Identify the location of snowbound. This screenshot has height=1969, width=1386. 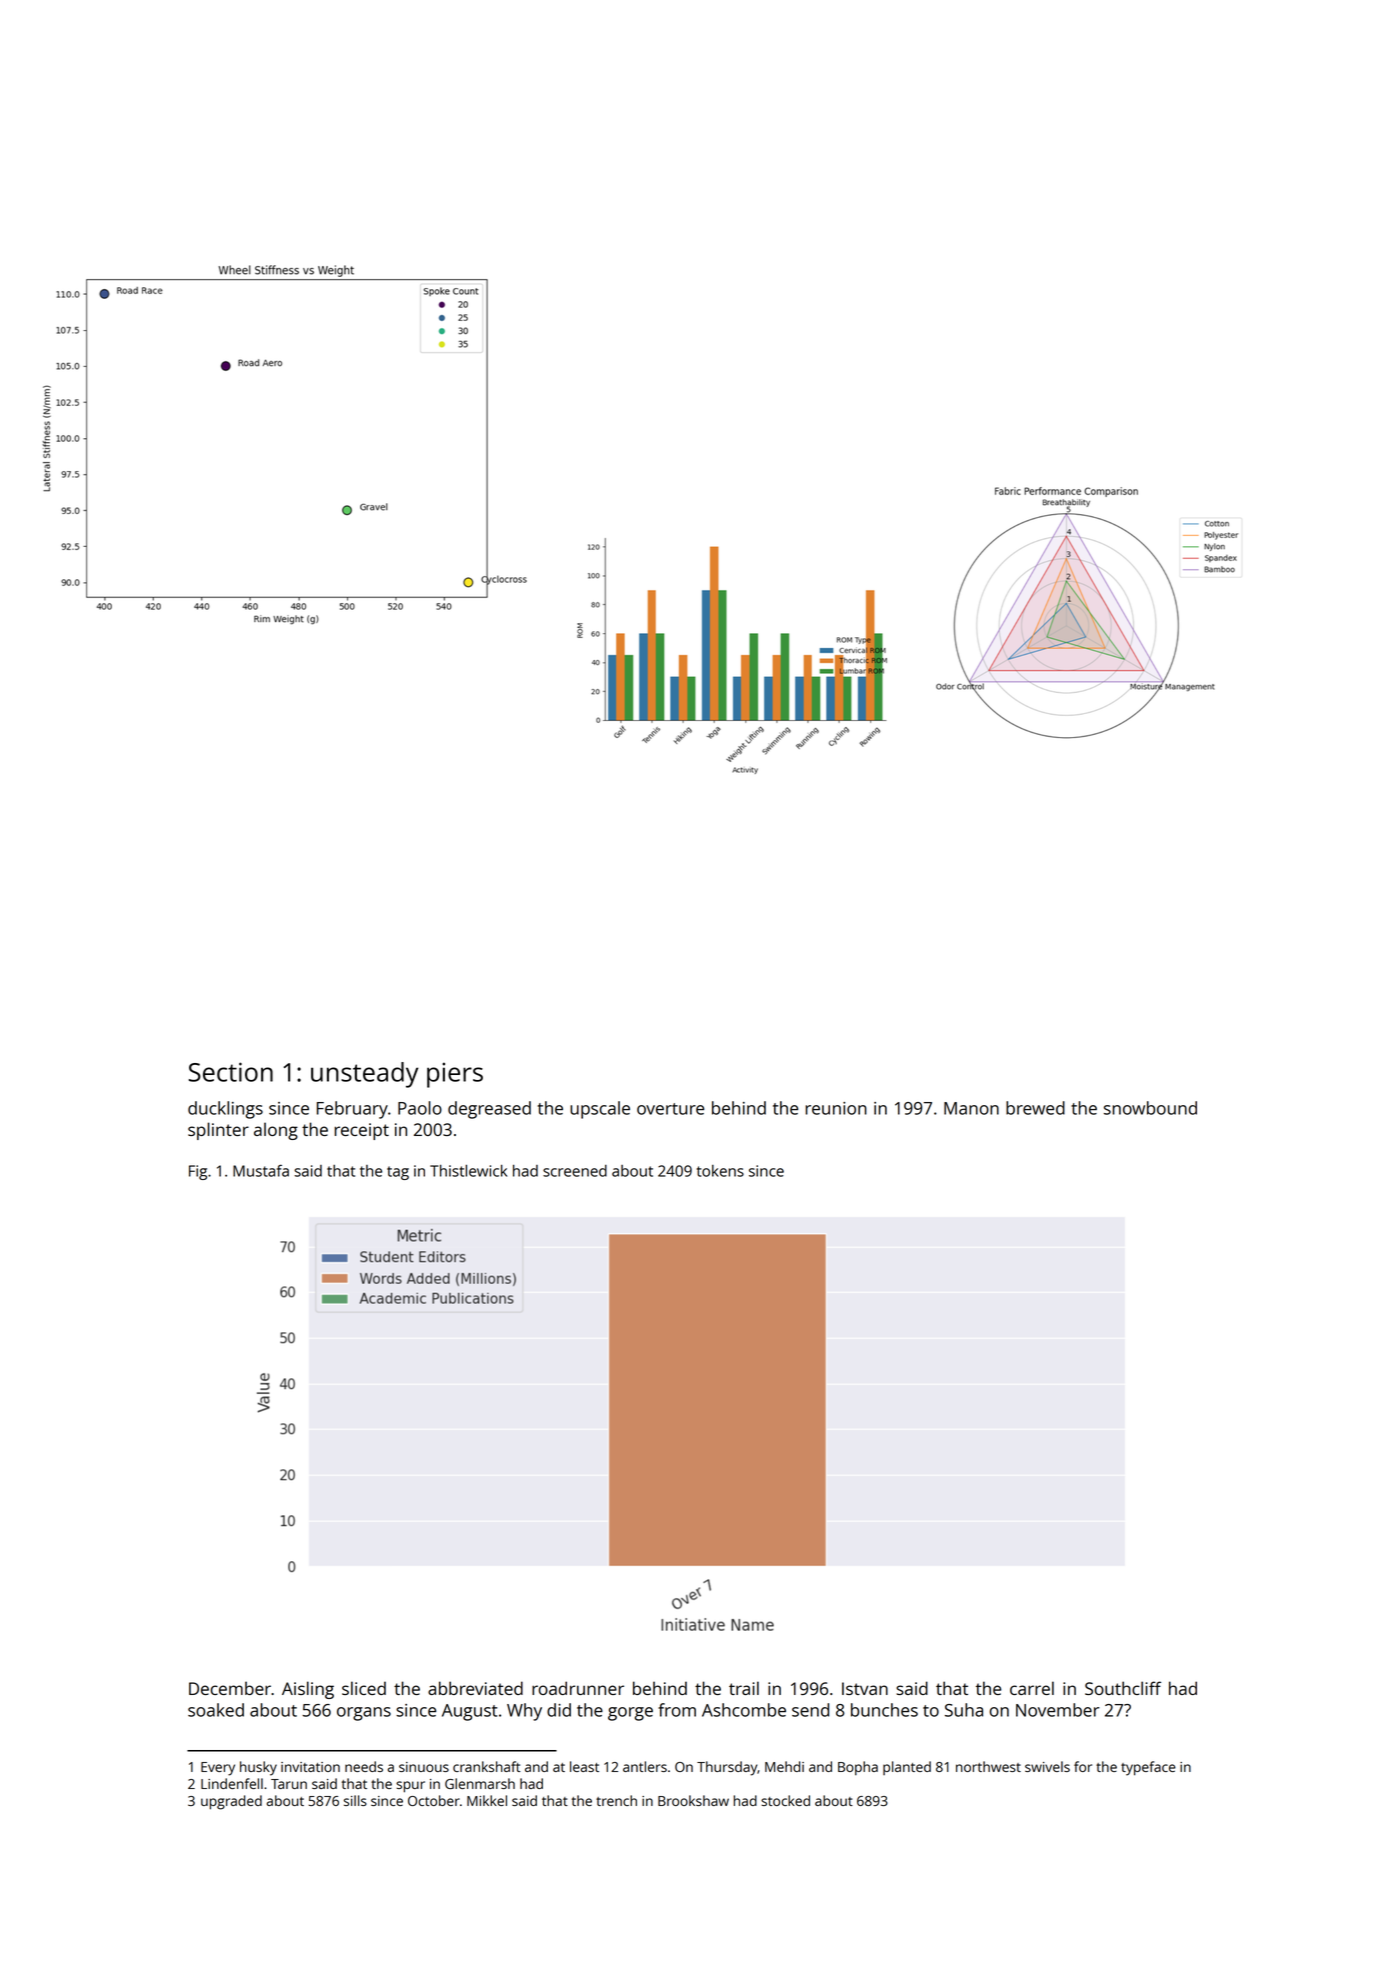
(1150, 1108).
